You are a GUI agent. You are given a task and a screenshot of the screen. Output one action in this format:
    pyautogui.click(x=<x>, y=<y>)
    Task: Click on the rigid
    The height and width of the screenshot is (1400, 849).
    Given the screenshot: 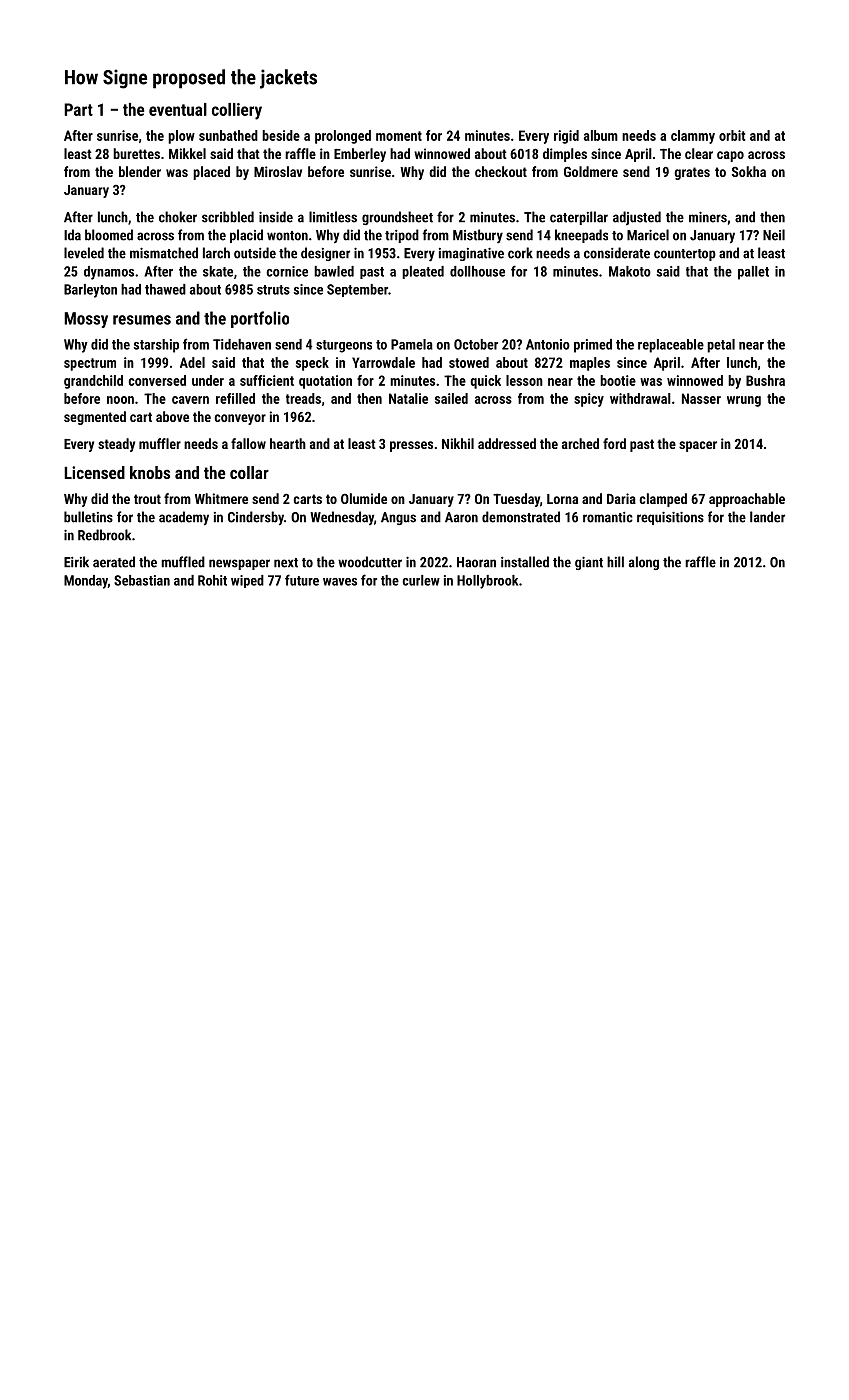 What is the action you would take?
    pyautogui.click(x=566, y=137)
